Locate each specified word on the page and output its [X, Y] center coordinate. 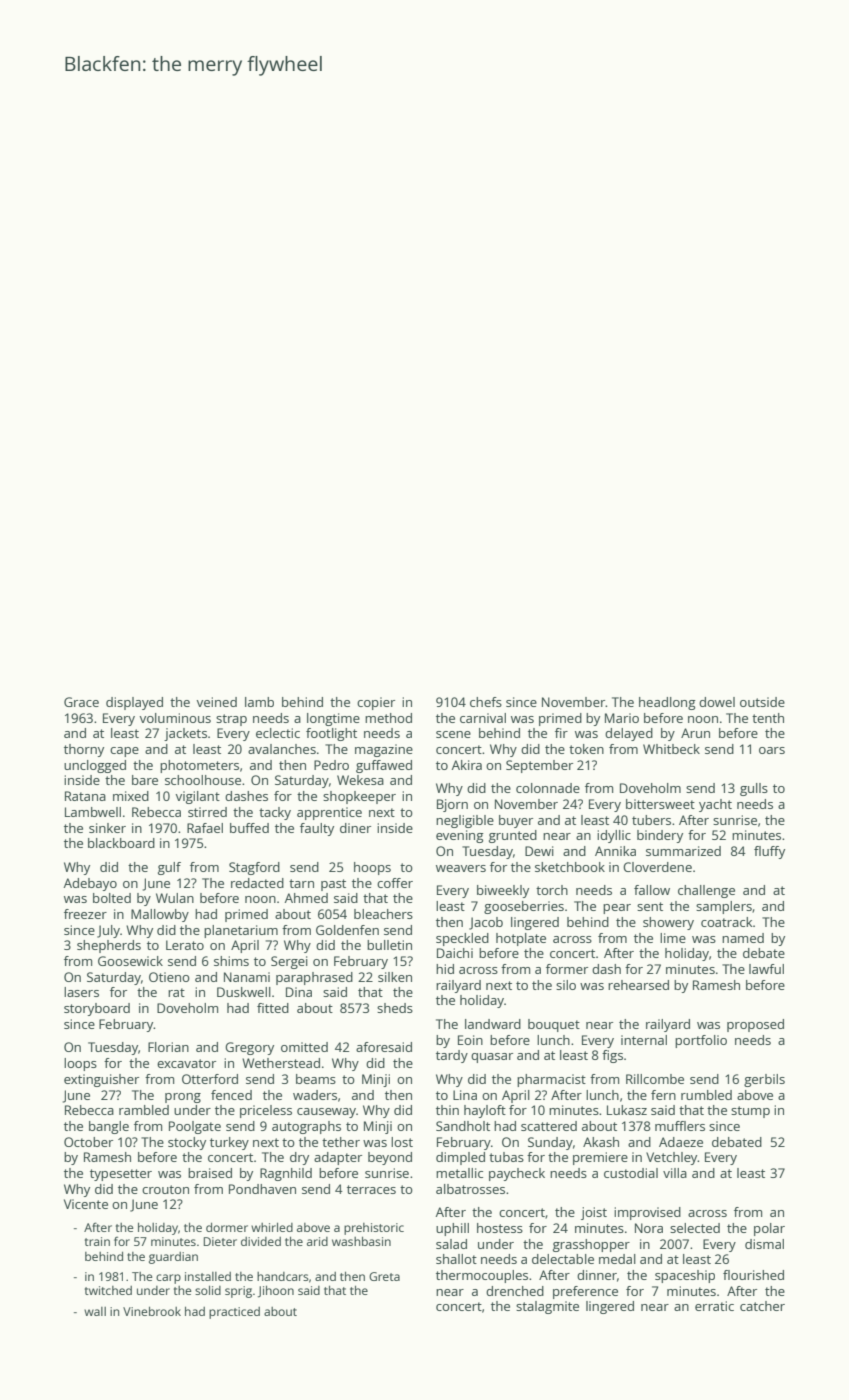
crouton [165, 1189]
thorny [84, 750]
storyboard [97, 1009]
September [539, 766]
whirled [272, 1227]
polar [769, 1229]
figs [612, 1056]
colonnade [548, 788]
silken [395, 977]
